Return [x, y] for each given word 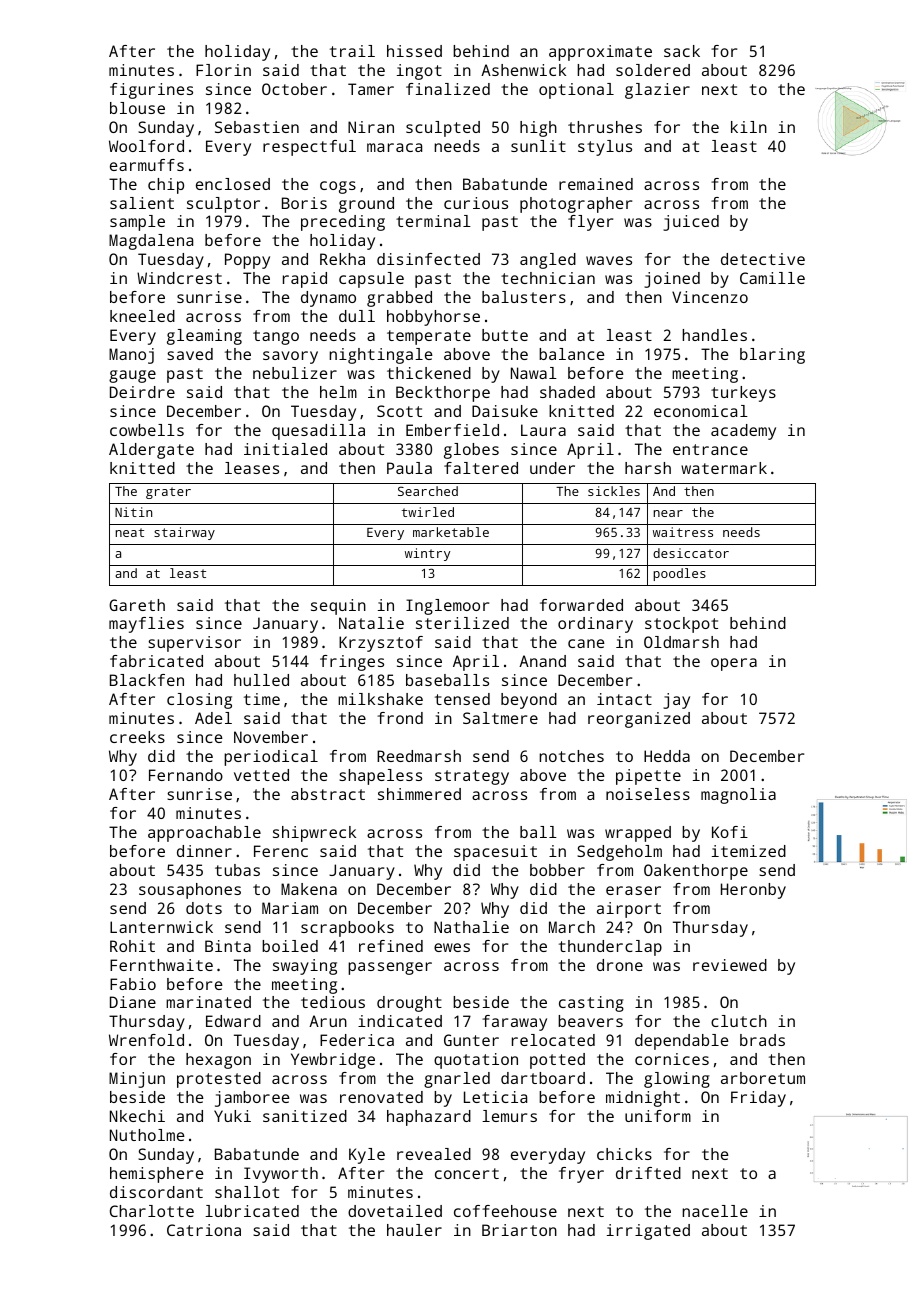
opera [734, 664]
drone [620, 965]
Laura [543, 430]
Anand [542, 661]
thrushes [605, 127]
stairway [184, 533]
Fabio [133, 984]
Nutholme [147, 1135]
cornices [672, 1059]
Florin [223, 70]
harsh [648, 468]
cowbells [147, 430]
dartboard [543, 1078]
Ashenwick [523, 70]
